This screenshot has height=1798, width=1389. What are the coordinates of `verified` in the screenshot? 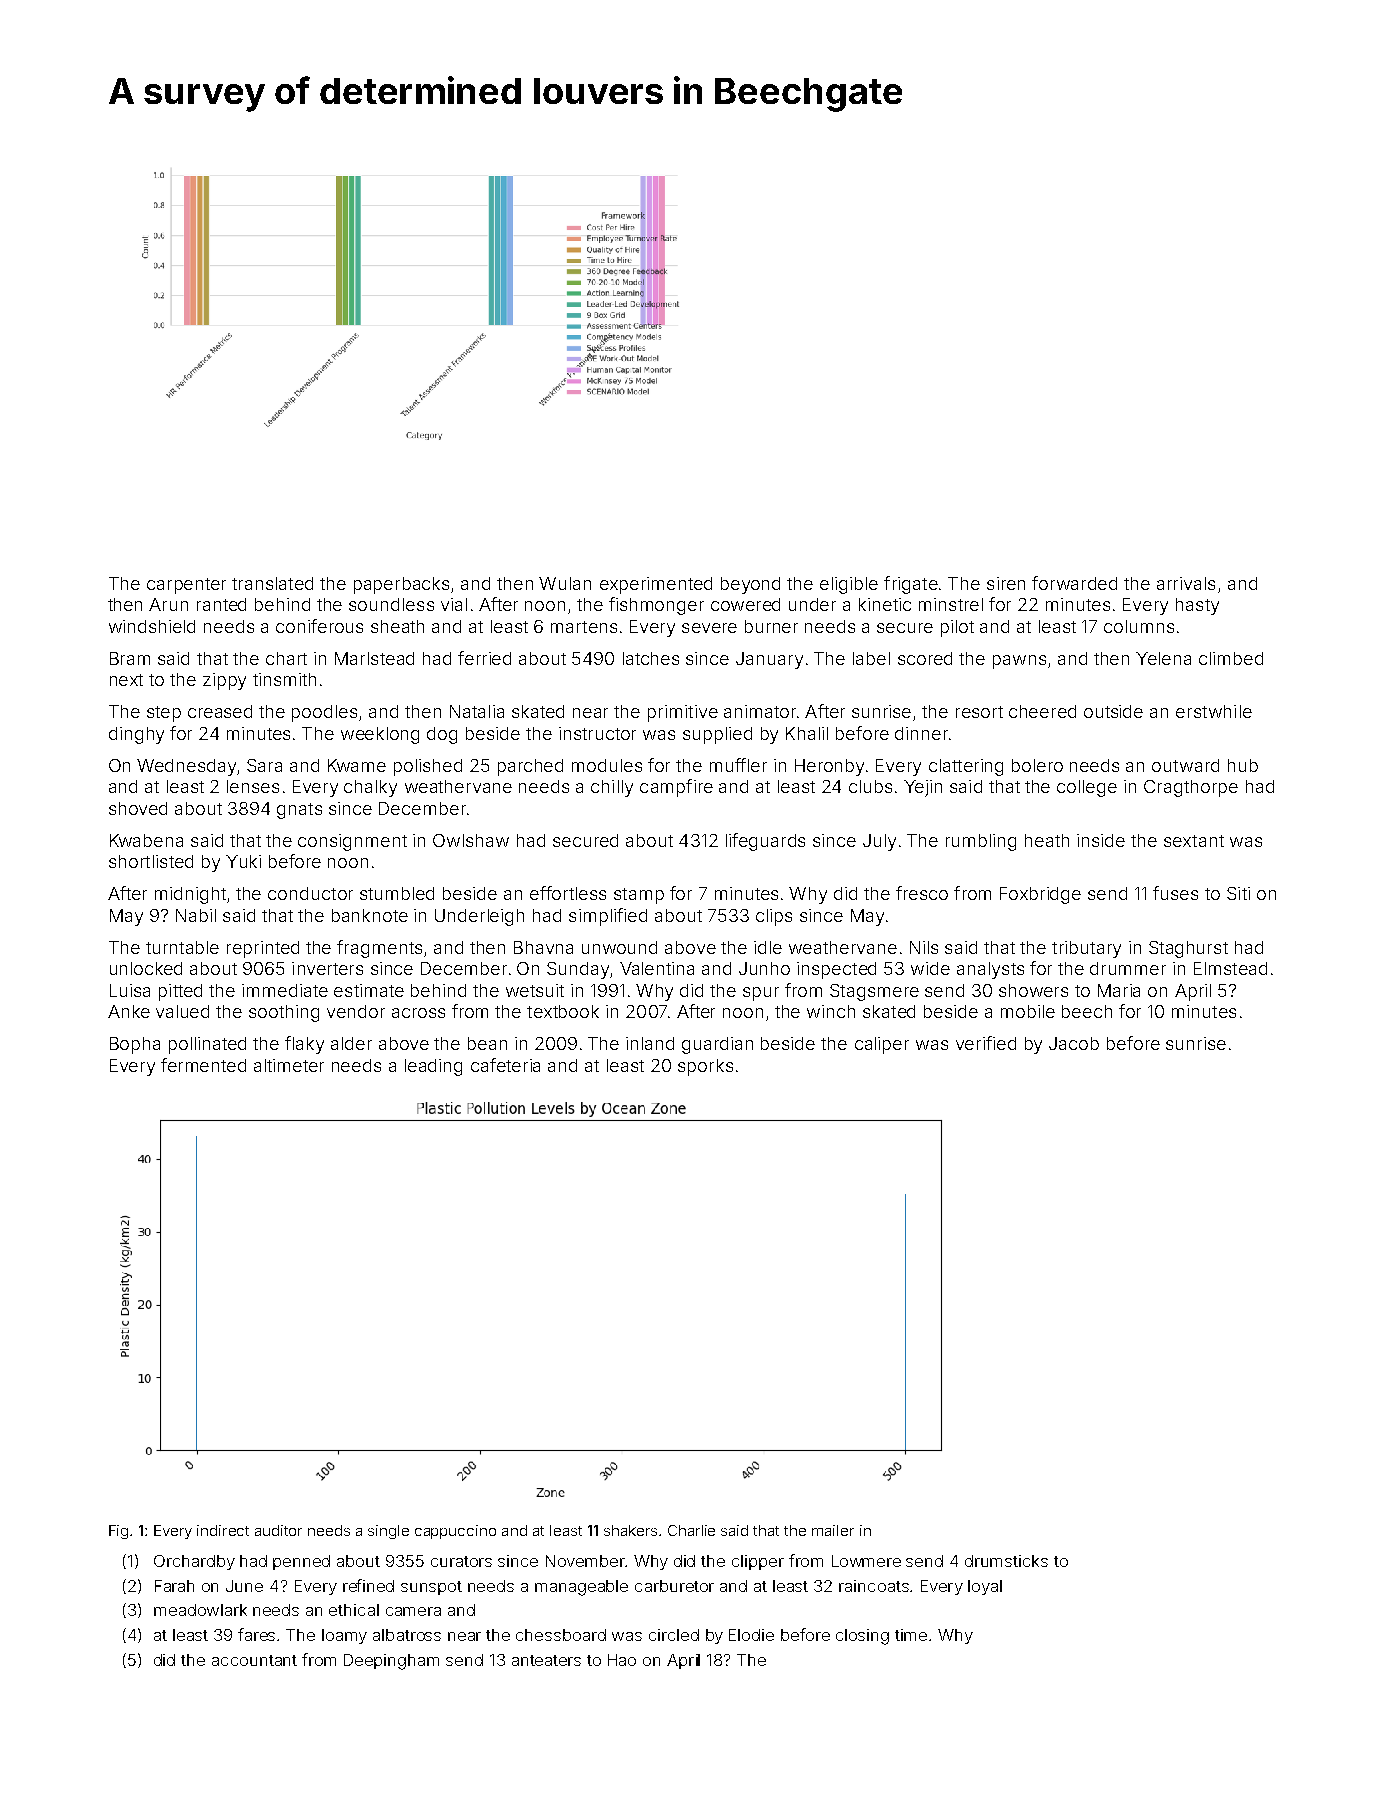 It's located at (986, 1043).
